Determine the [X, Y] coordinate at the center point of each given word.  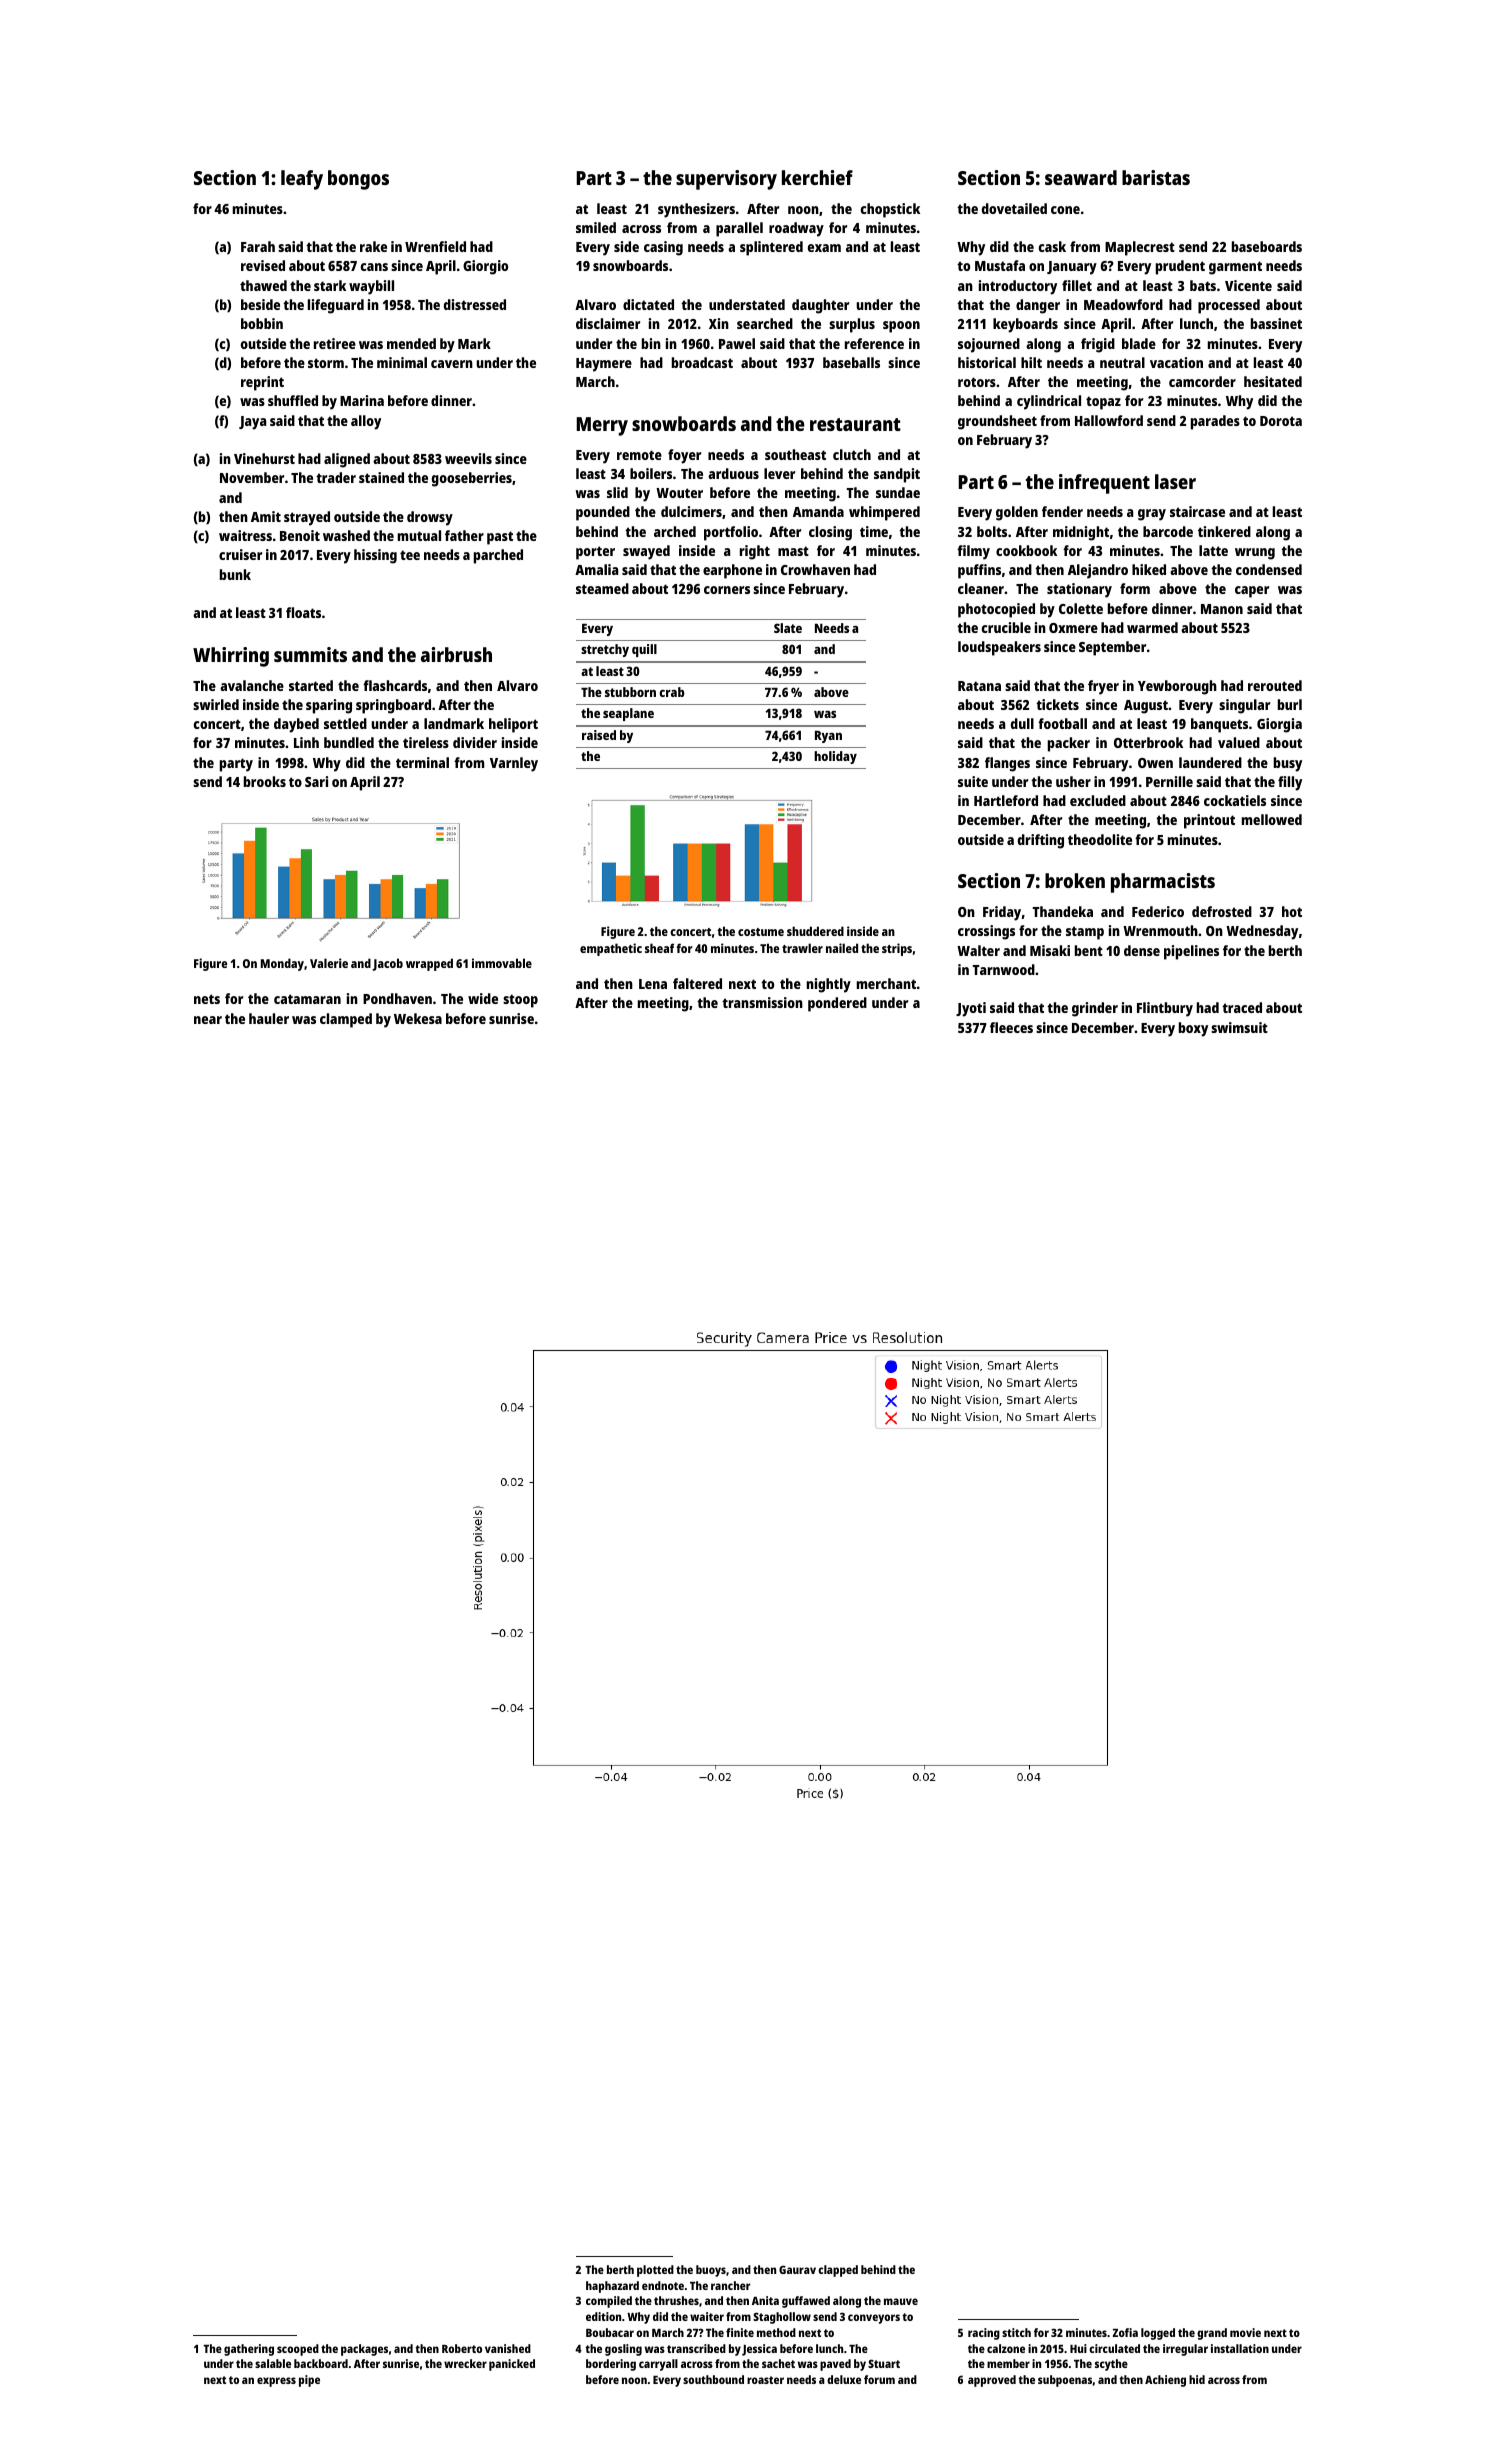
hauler [269, 1018]
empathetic [611, 949]
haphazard [612, 2287]
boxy [1193, 1029]
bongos [358, 180]
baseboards [1267, 246]
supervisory [726, 180]
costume [761, 932]
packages [364, 2350]
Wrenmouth [1160, 930]
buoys [711, 2271]
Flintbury [1165, 1009]
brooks [265, 781]
